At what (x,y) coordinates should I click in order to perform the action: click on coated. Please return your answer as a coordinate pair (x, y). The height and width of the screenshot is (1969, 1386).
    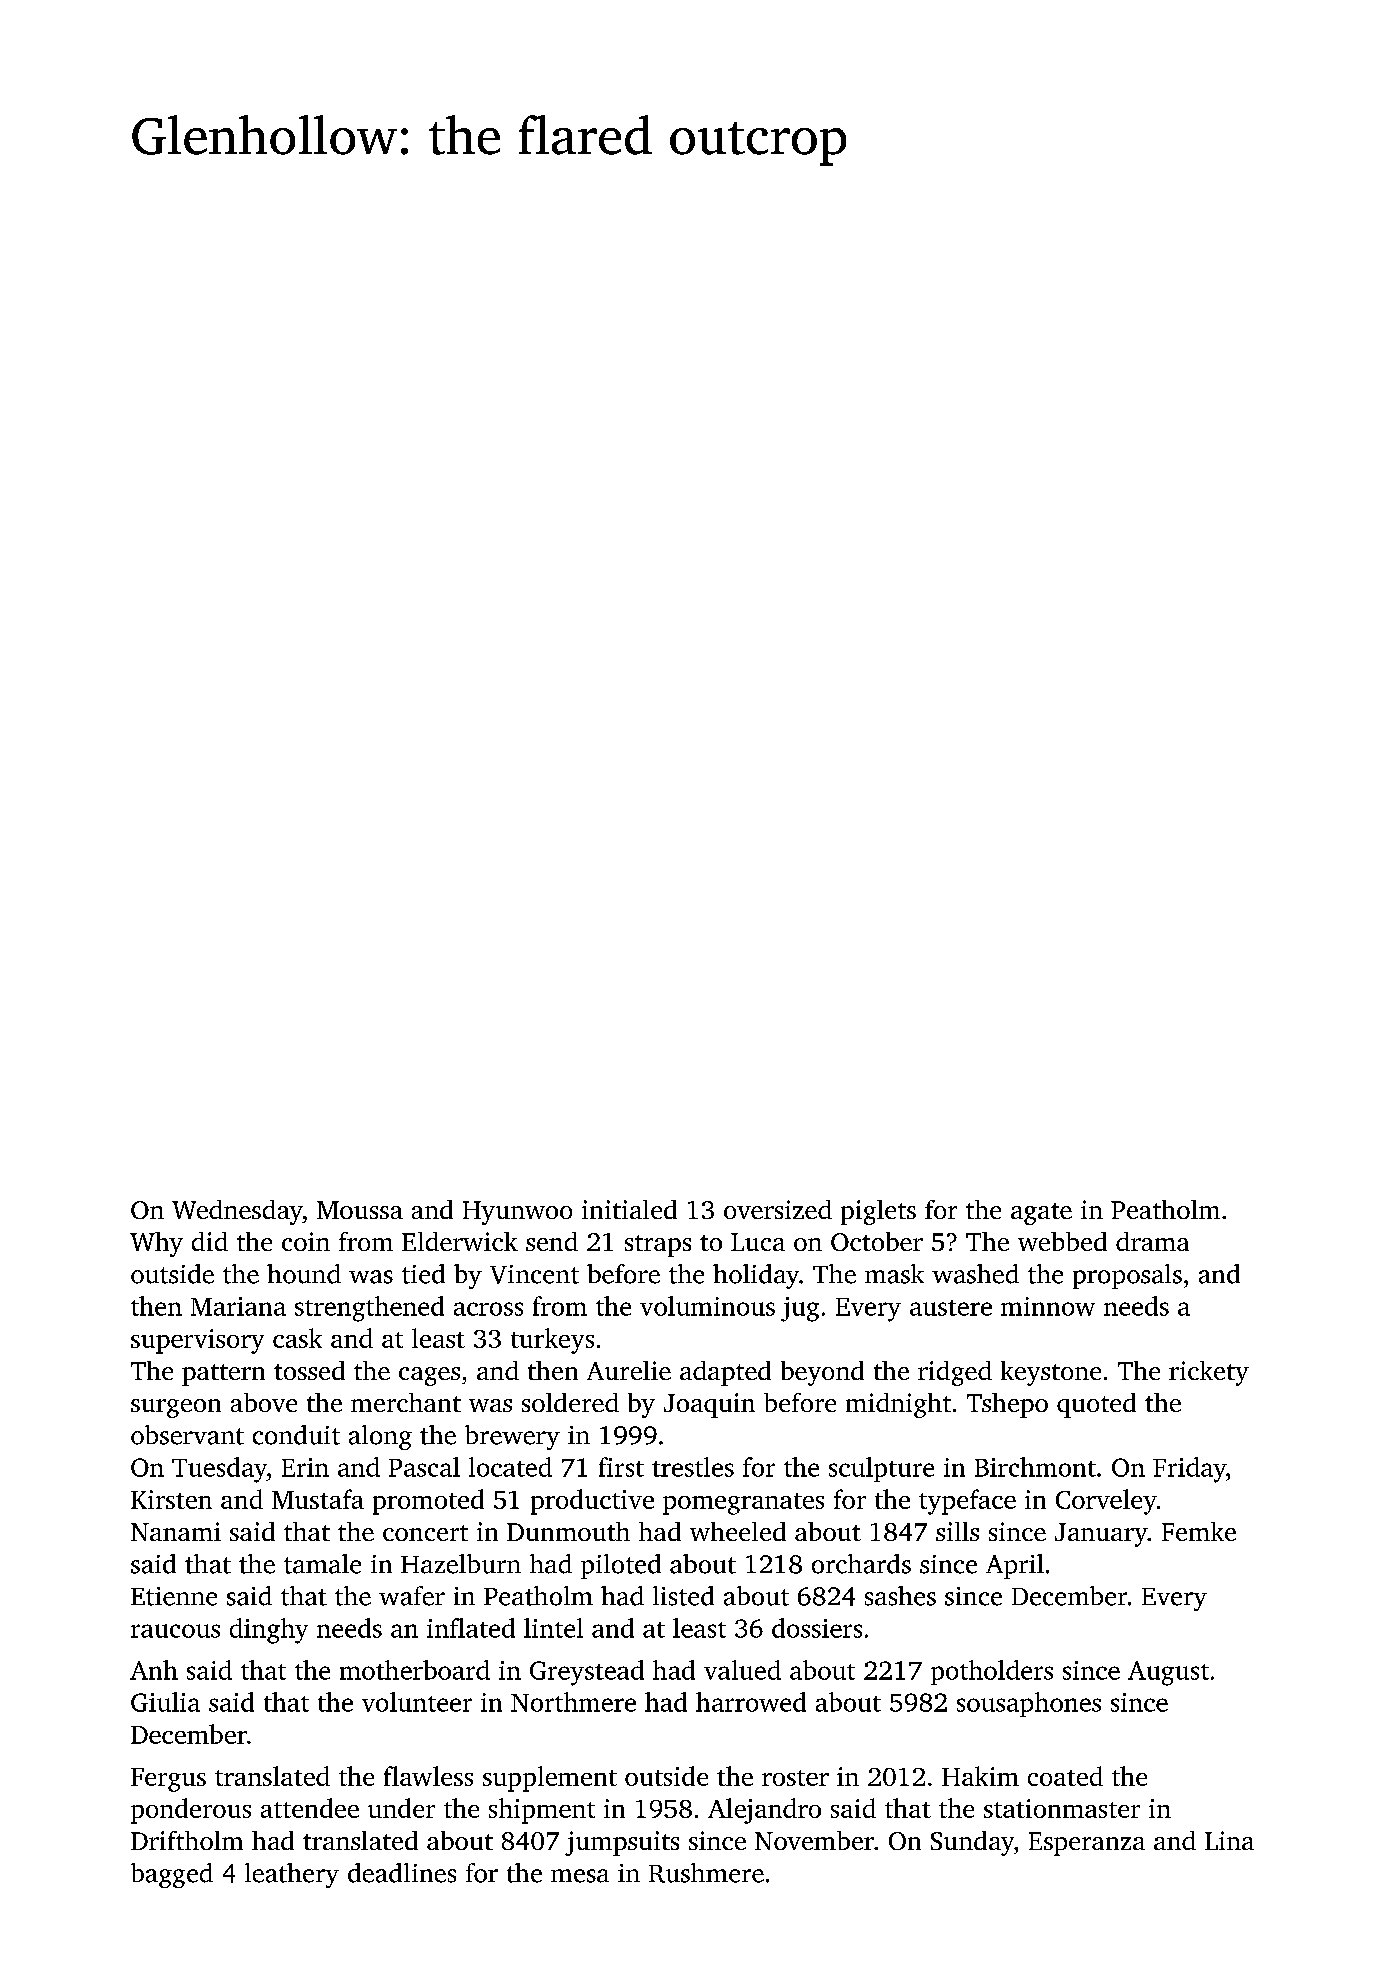
    Looking at the image, I should click on (1065, 1776).
